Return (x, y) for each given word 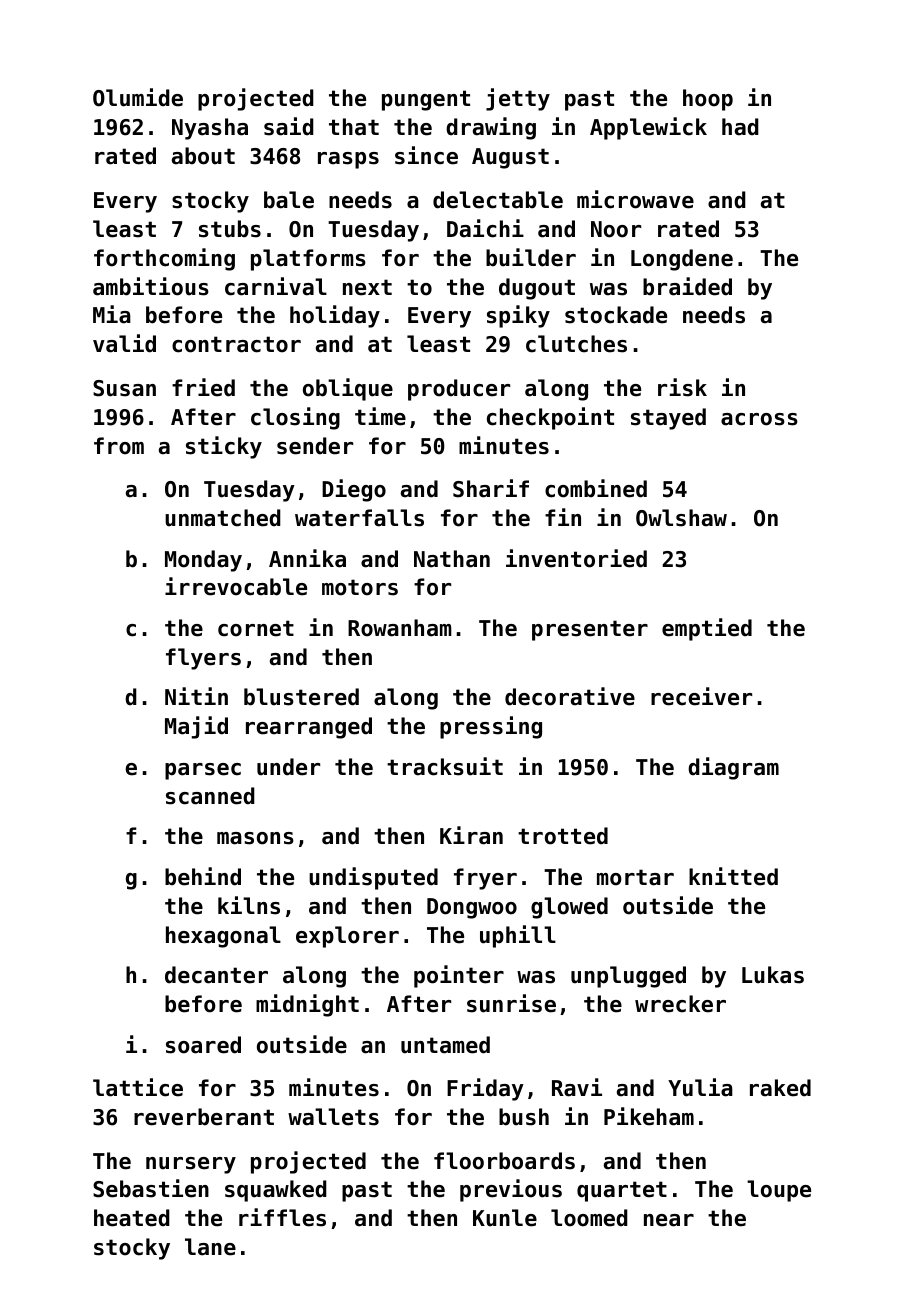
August (510, 158)
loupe (779, 1191)
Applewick (648, 128)
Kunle (505, 1218)
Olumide (138, 97)
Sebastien (151, 1188)
